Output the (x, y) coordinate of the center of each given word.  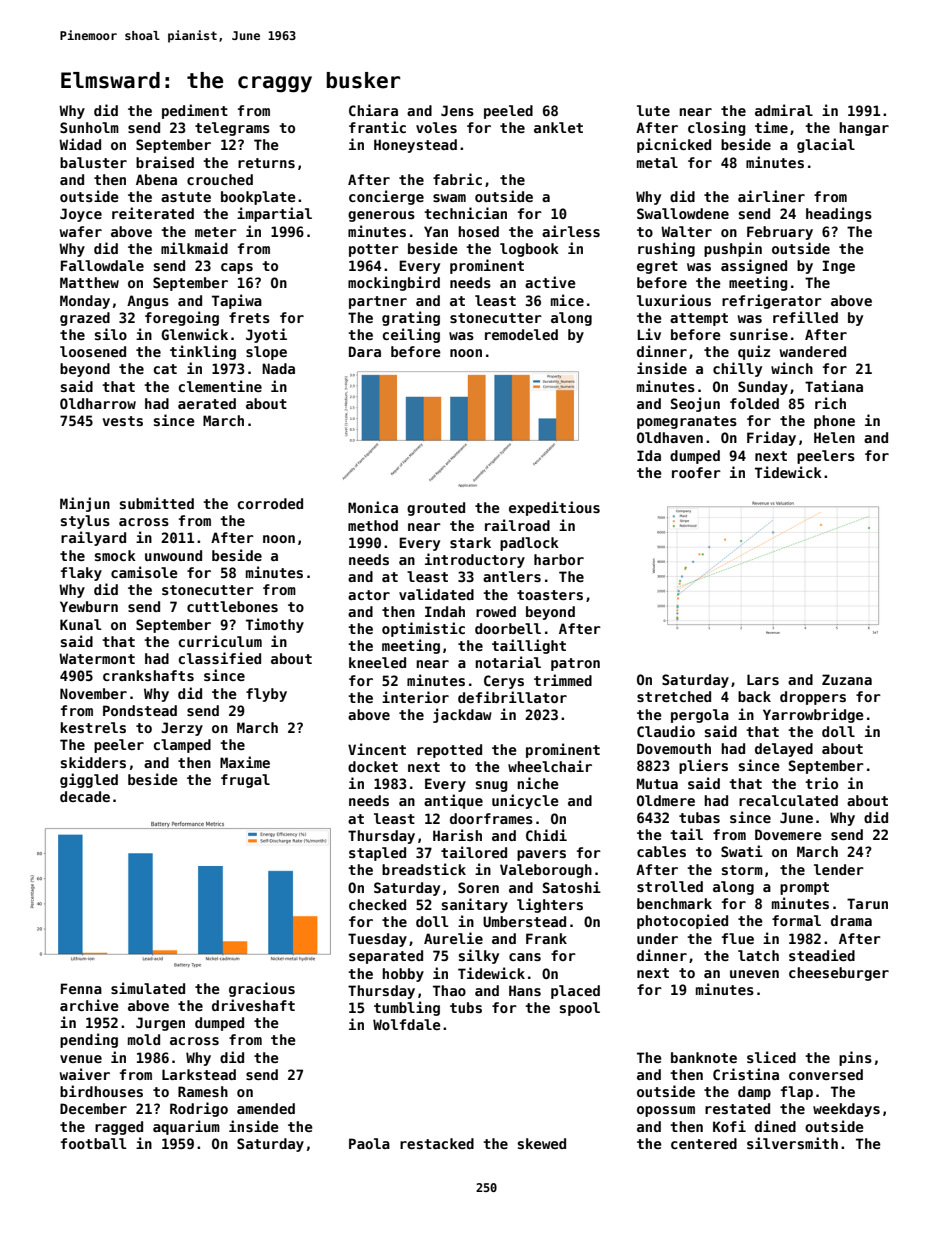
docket (373, 766)
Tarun (867, 903)
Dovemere (788, 834)
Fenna (81, 988)
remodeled (521, 334)
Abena (156, 179)
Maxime (245, 762)
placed (575, 992)
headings (839, 214)
